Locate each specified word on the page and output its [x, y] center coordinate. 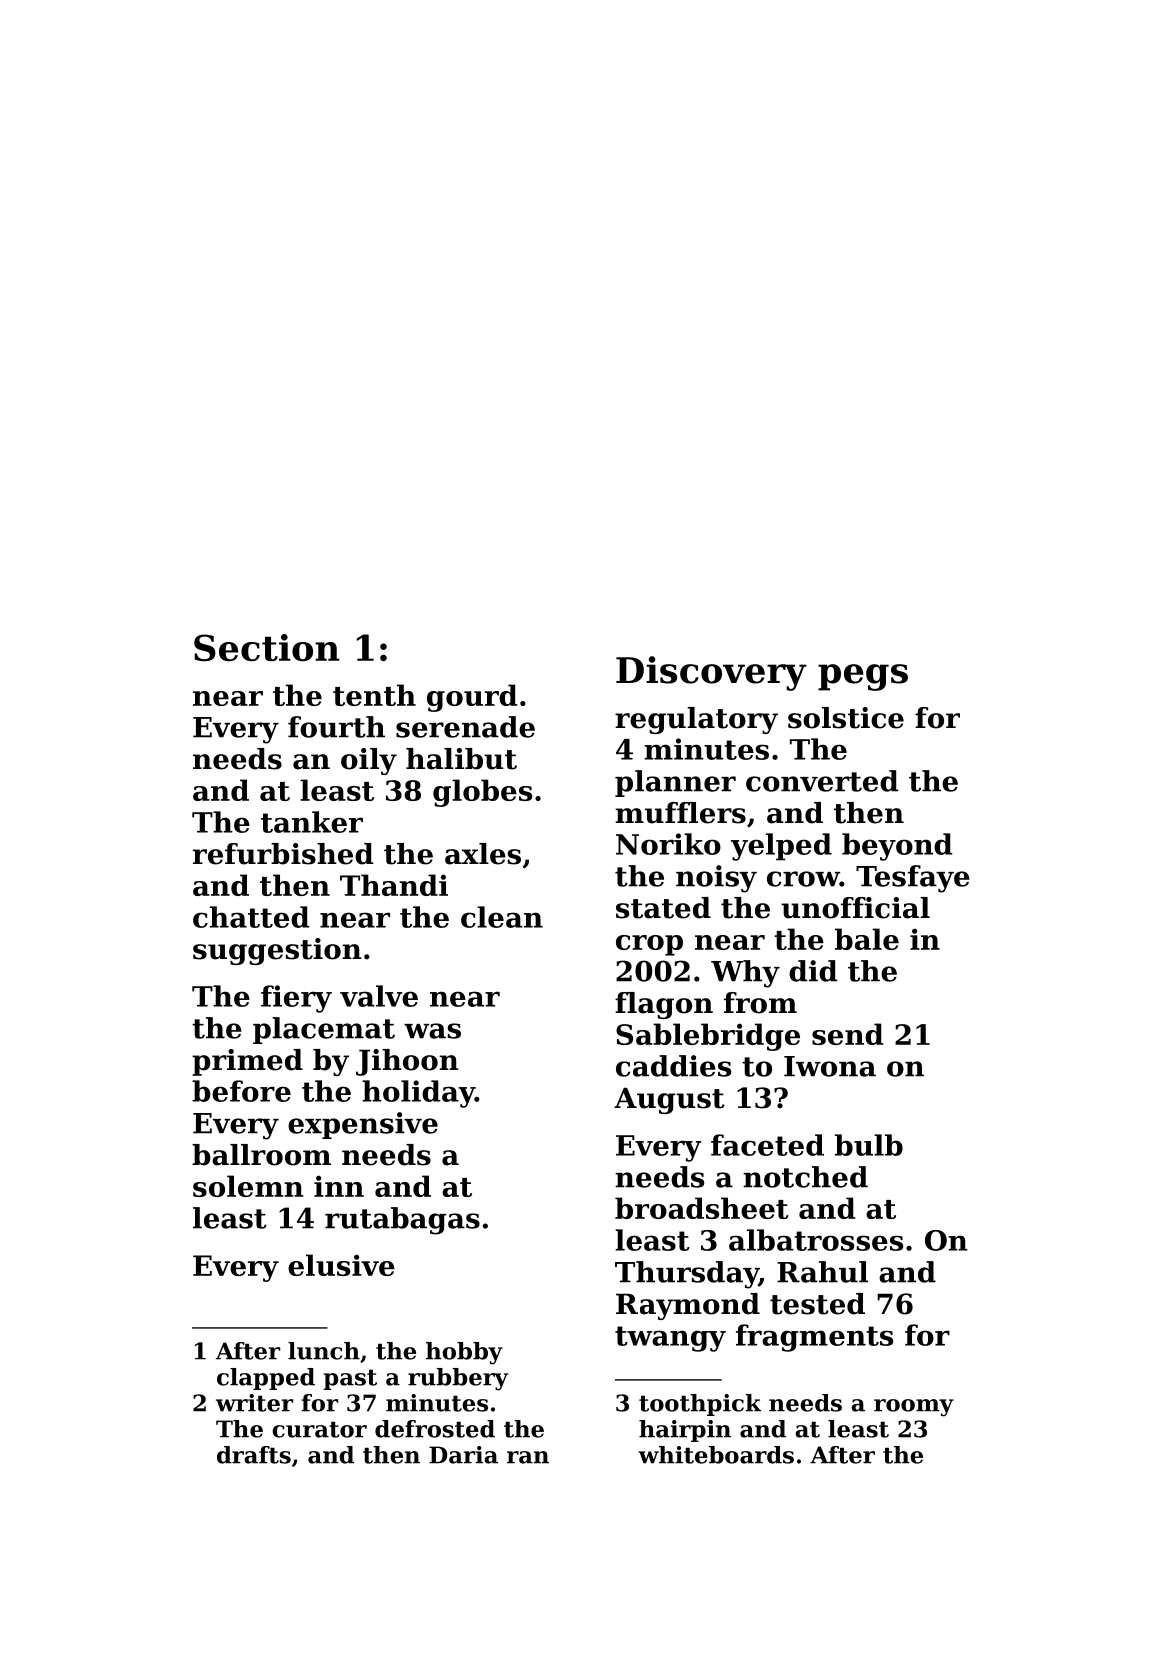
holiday [418, 1094]
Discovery [711, 673]
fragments [814, 1338]
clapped [266, 1379]
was [432, 1031]
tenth [374, 695]
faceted [767, 1145]
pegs [863, 677]
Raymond [688, 1306]
